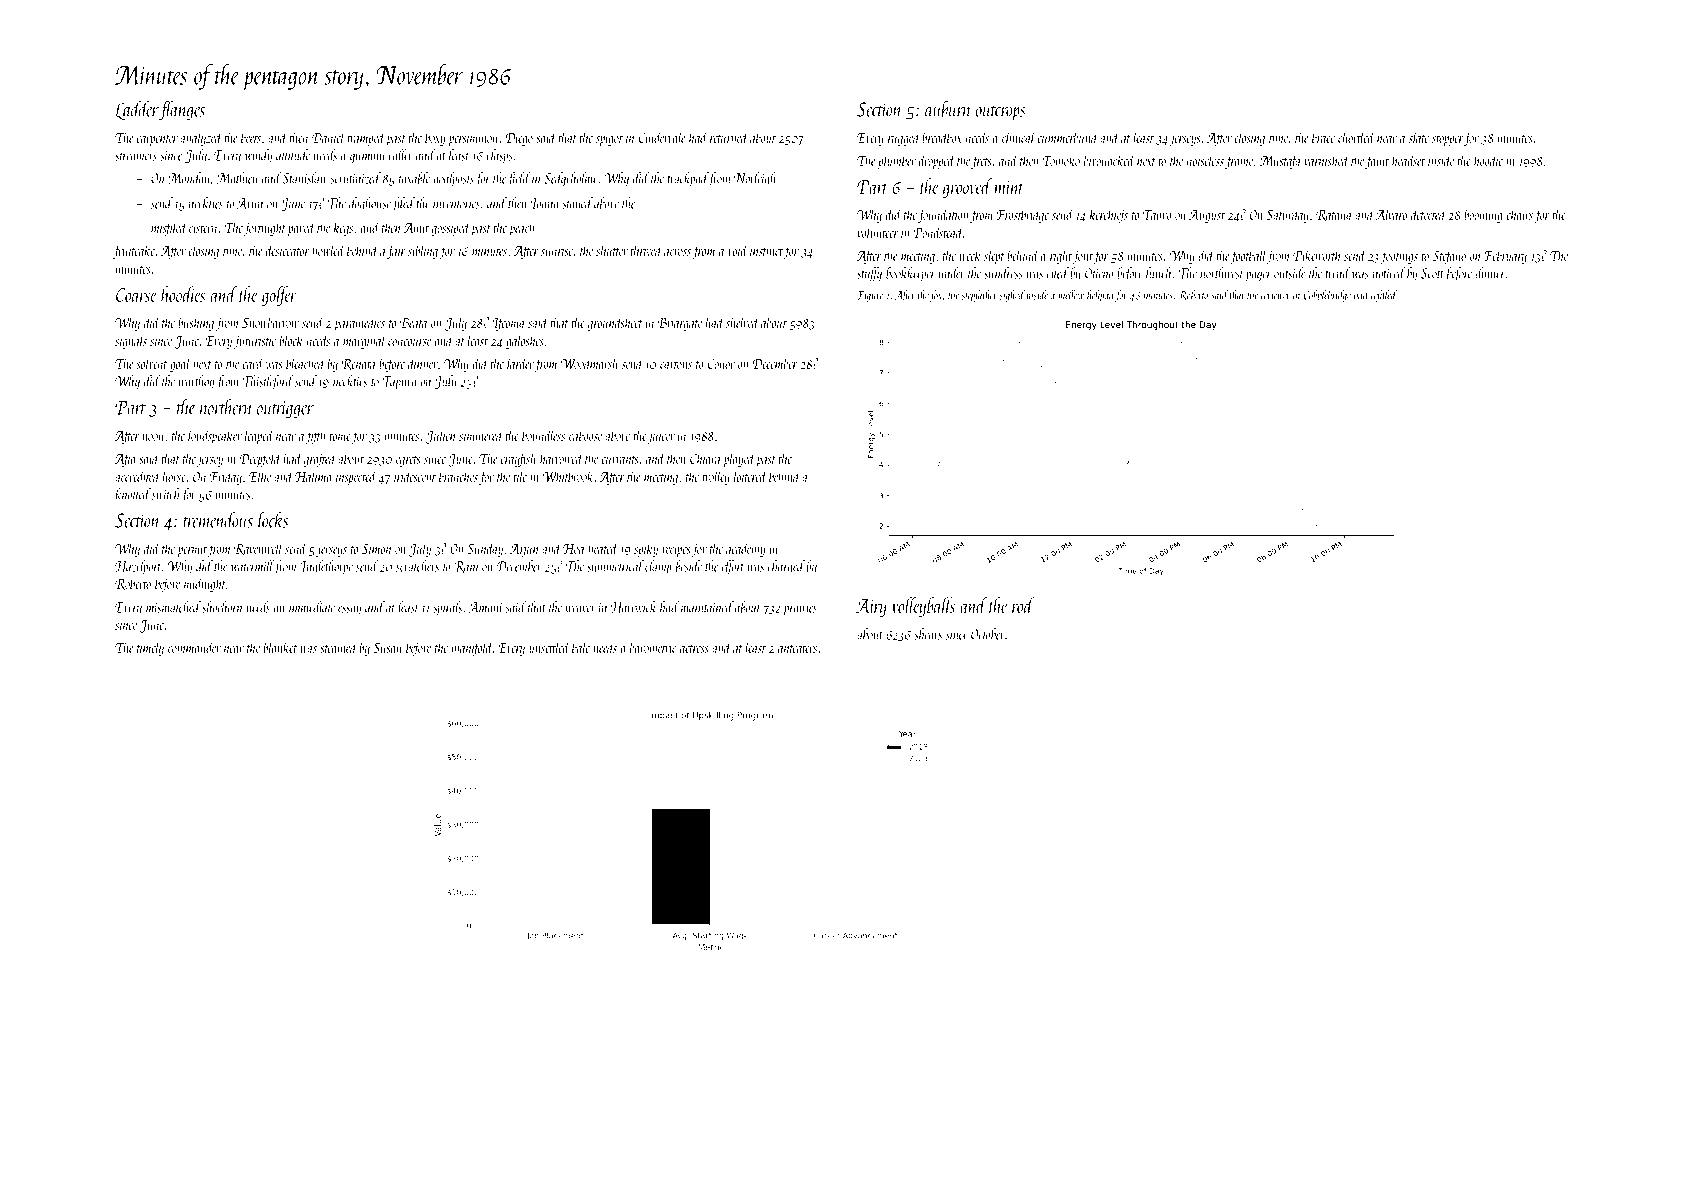  I want to click on commander, so click(194, 647).
